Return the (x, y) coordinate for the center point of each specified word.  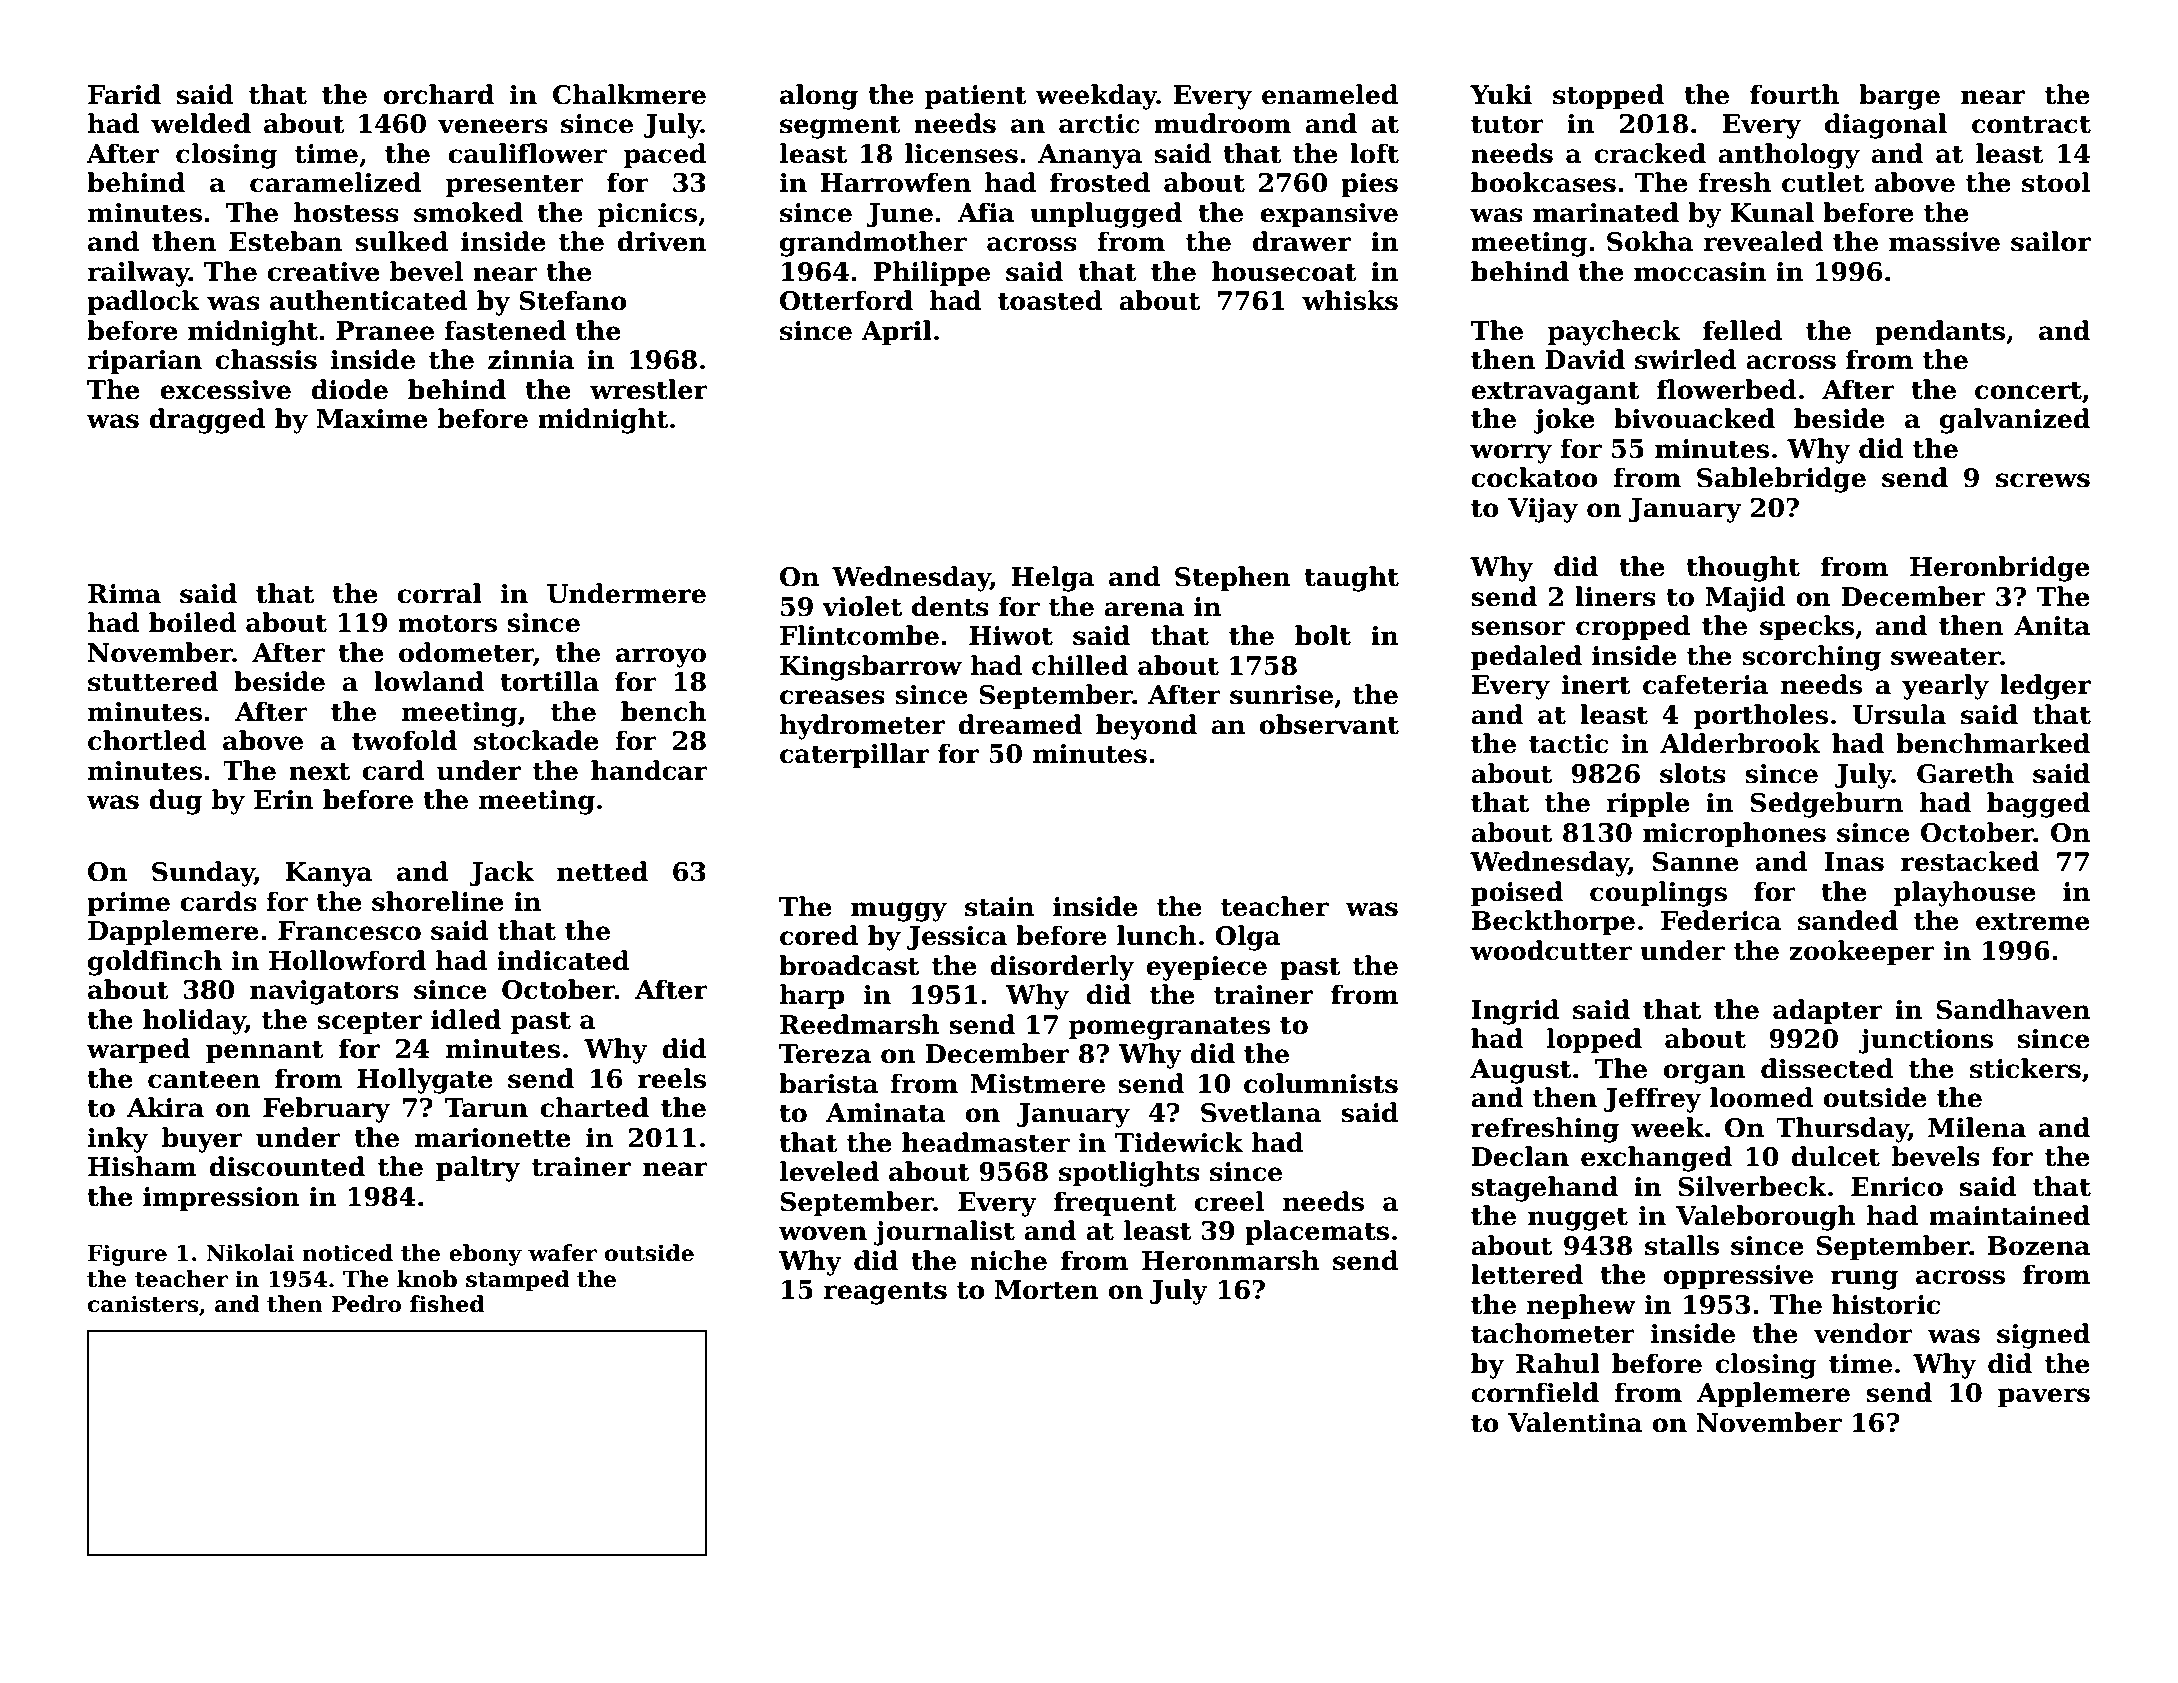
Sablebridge (1781, 480)
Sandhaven (2013, 1009)
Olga (1248, 938)
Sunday (203, 874)
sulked (402, 241)
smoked (468, 212)
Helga (1053, 579)
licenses (961, 153)
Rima (124, 594)
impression (221, 1199)
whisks (1350, 300)
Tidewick (1179, 1142)
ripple (1648, 804)
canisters (143, 1304)
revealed (1763, 241)
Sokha (1650, 241)
